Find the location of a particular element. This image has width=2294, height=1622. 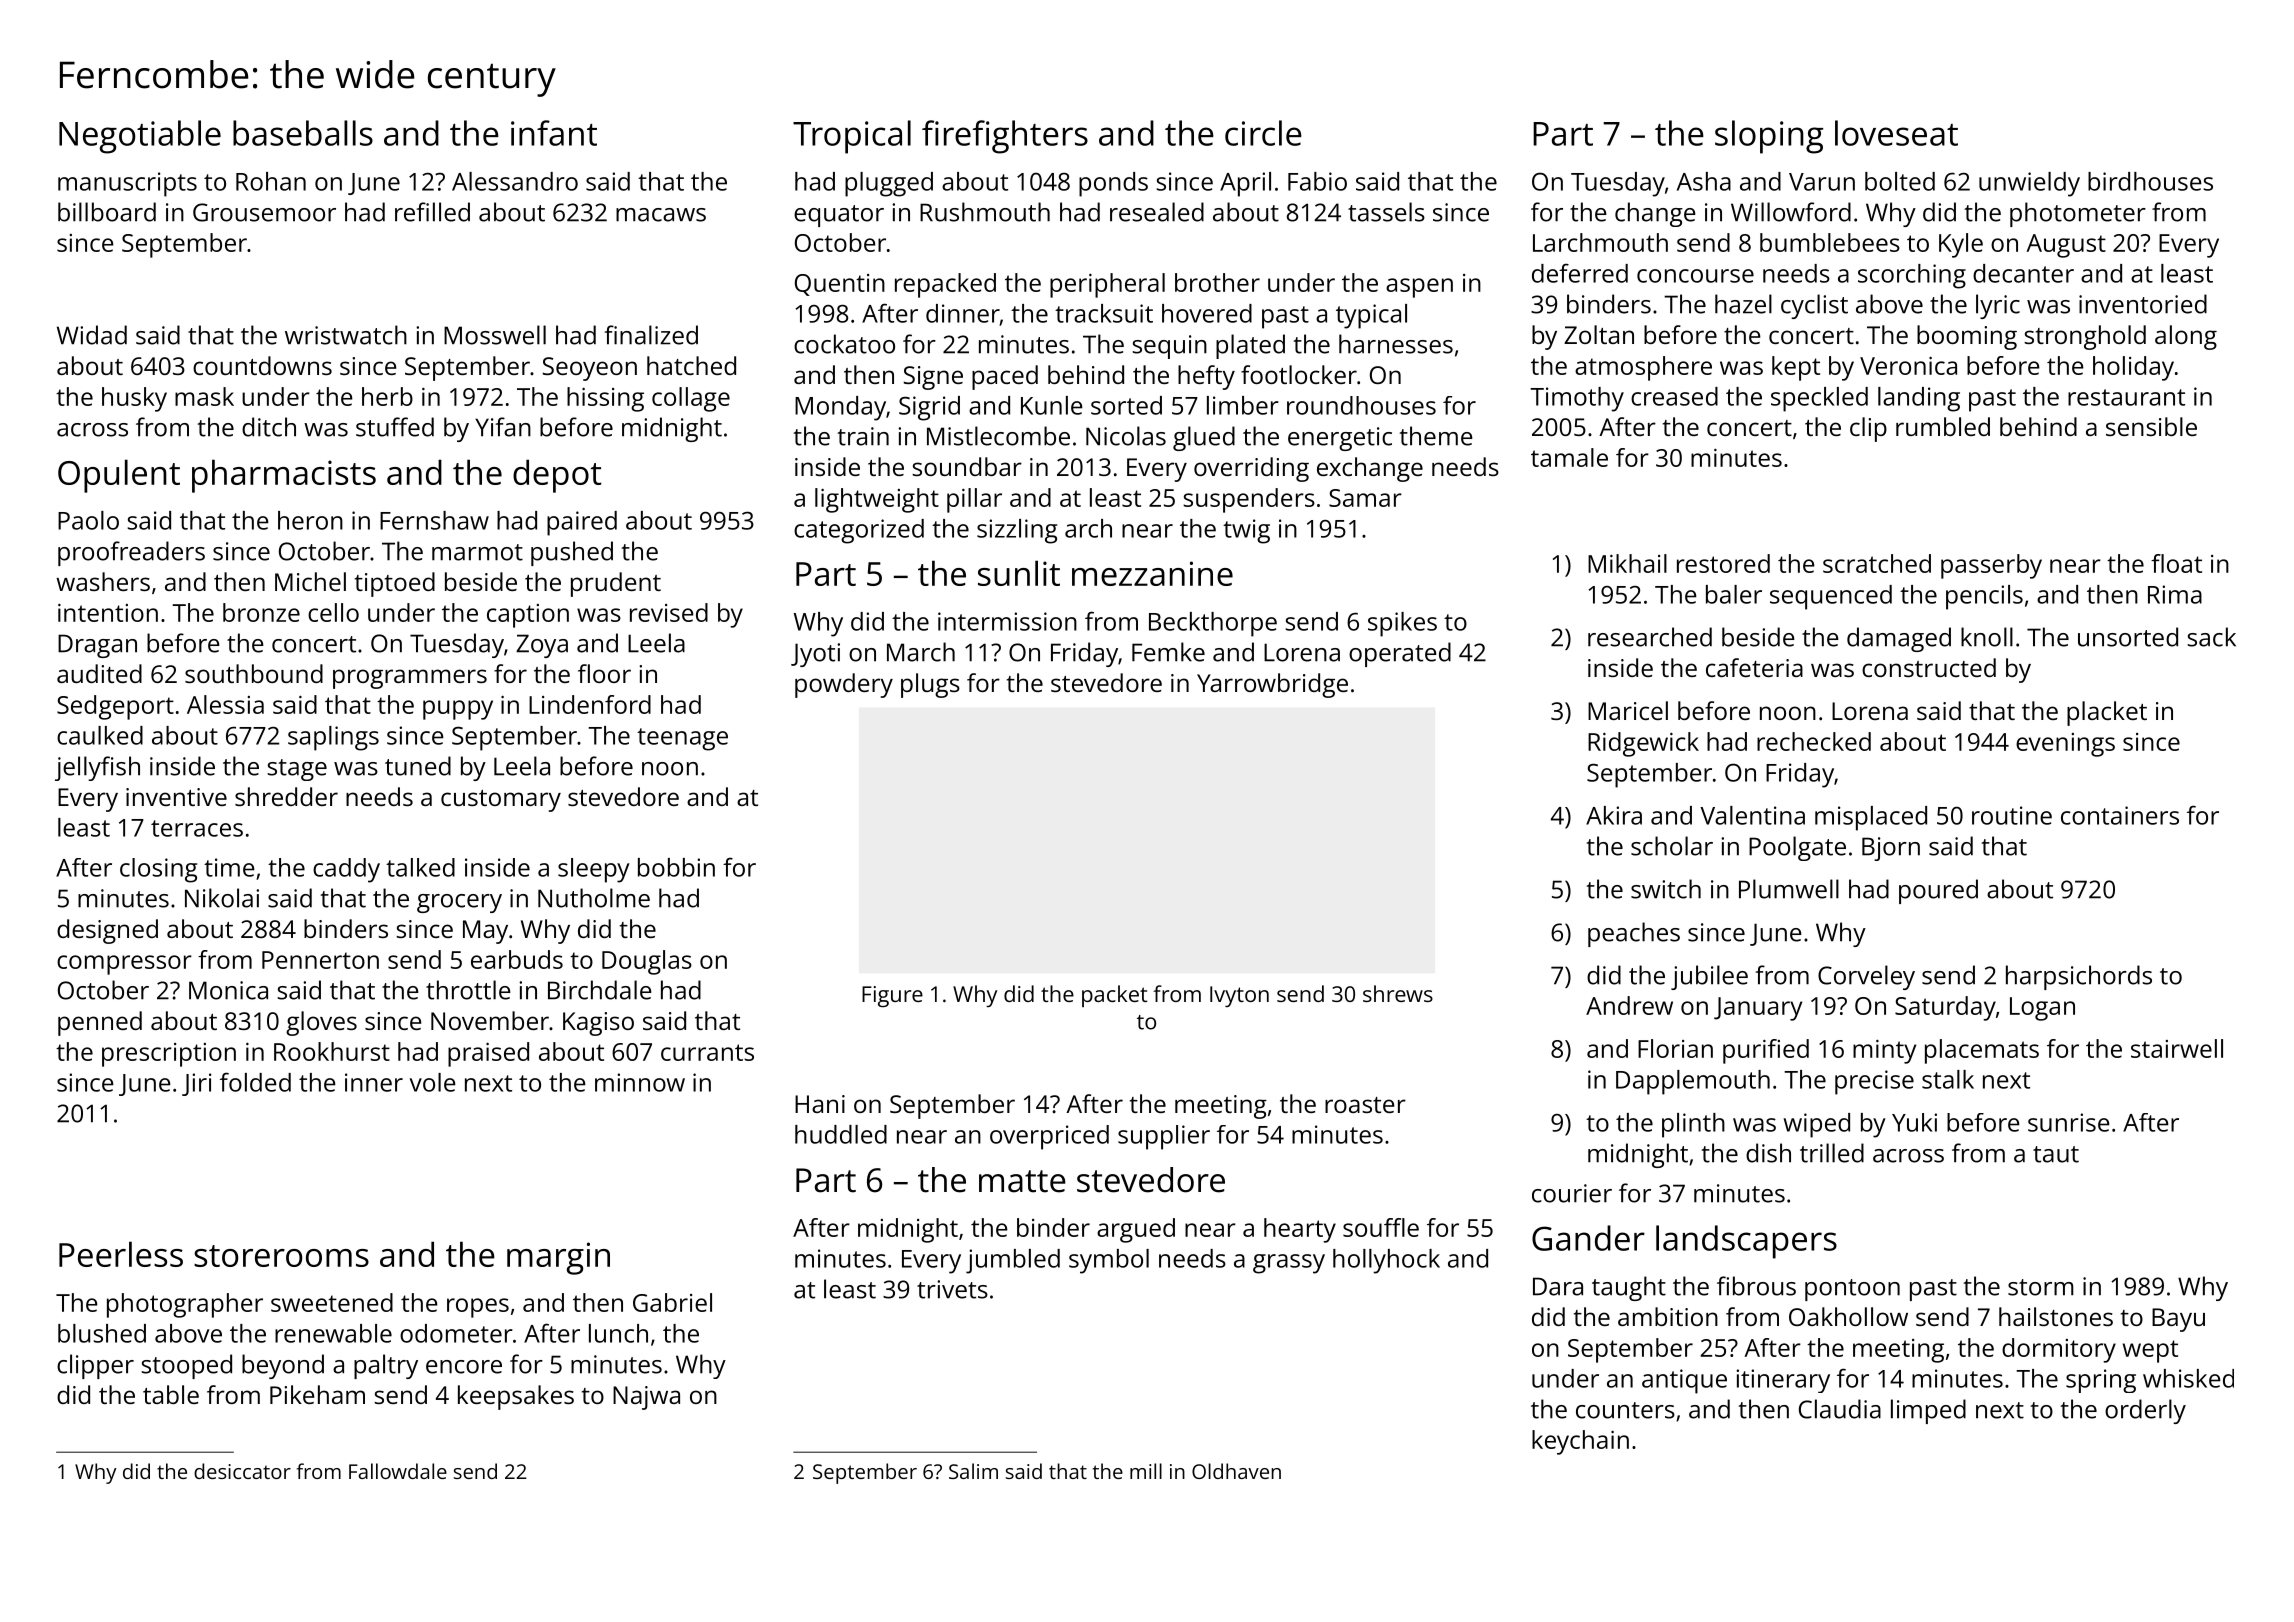

circle is located at coordinates (1263, 133).
